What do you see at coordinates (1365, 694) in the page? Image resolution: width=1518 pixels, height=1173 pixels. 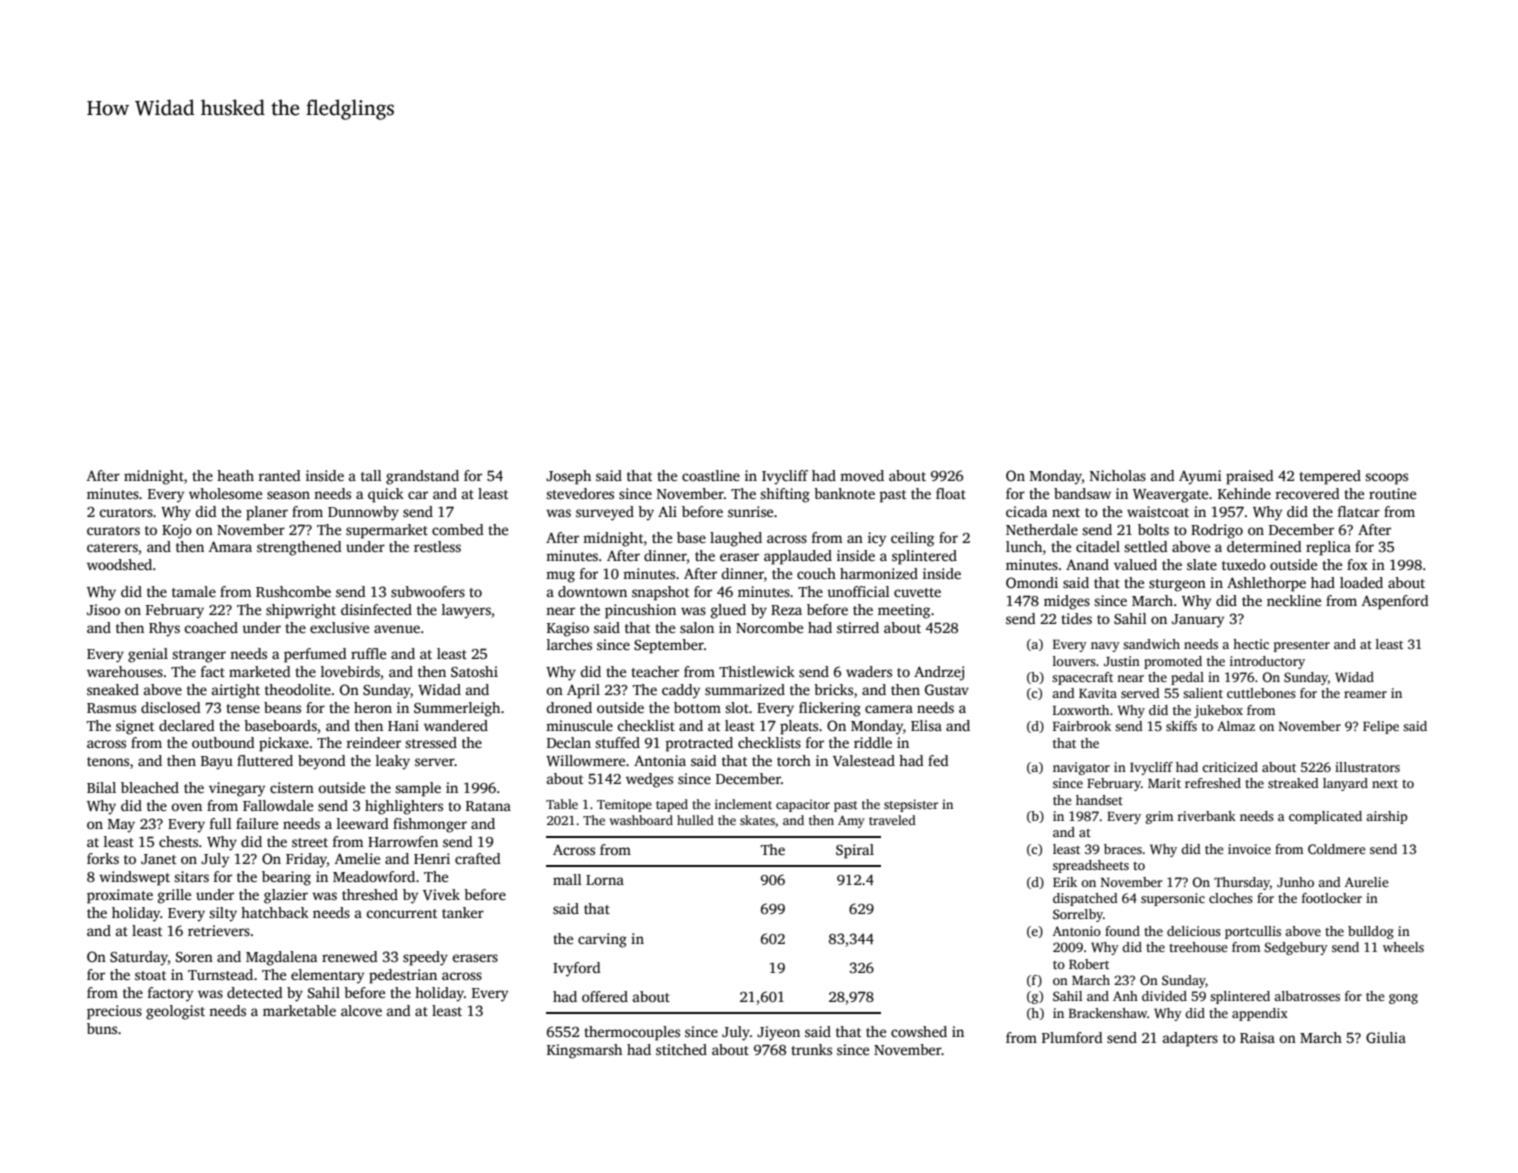 I see `reamer` at bounding box center [1365, 694].
